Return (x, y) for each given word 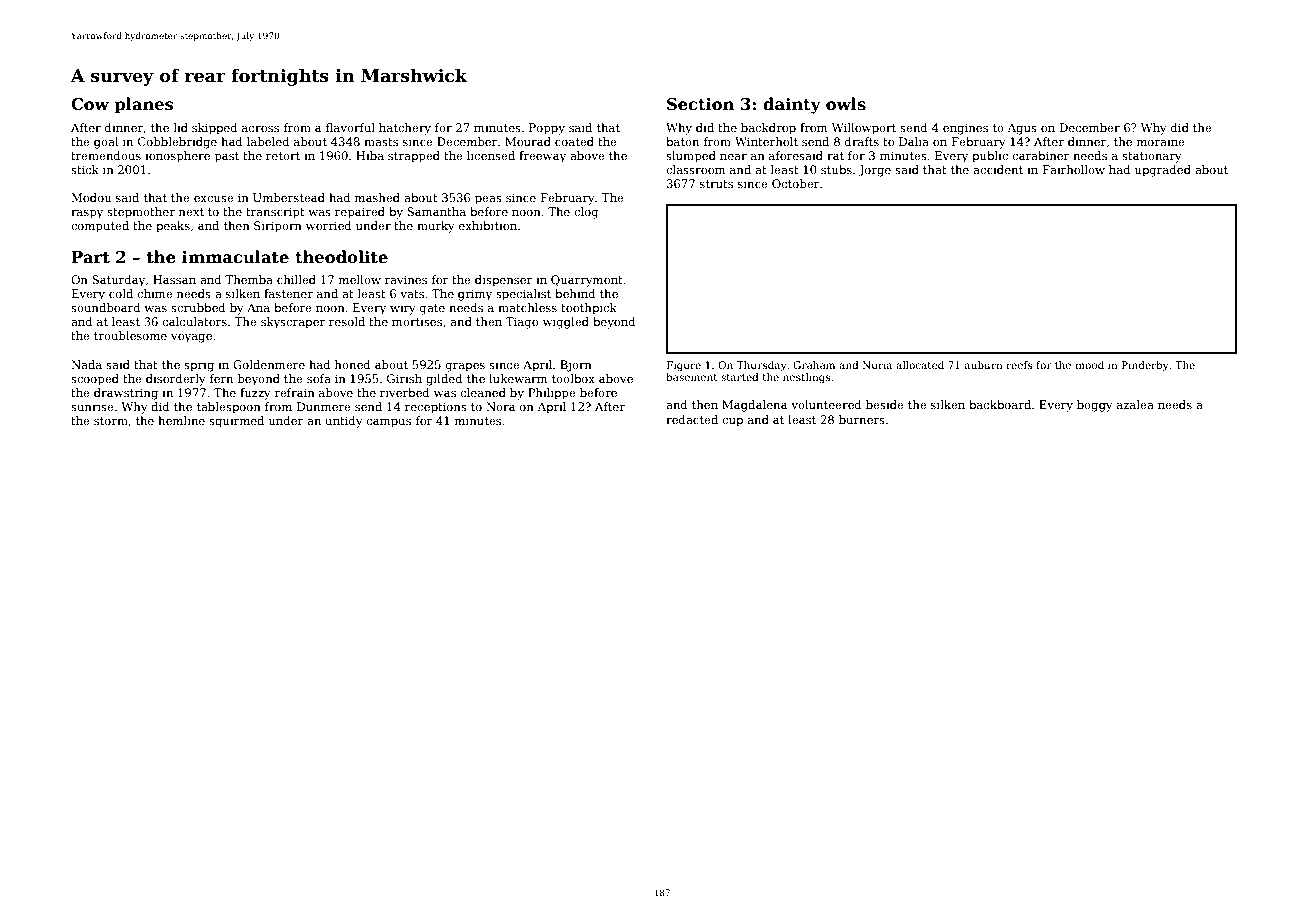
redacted (692, 419)
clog (586, 213)
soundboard (106, 307)
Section (701, 104)
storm (111, 421)
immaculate (235, 257)
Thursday (761, 366)
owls (846, 104)
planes (144, 105)
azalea (1135, 404)
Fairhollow (1074, 169)
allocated (920, 365)
